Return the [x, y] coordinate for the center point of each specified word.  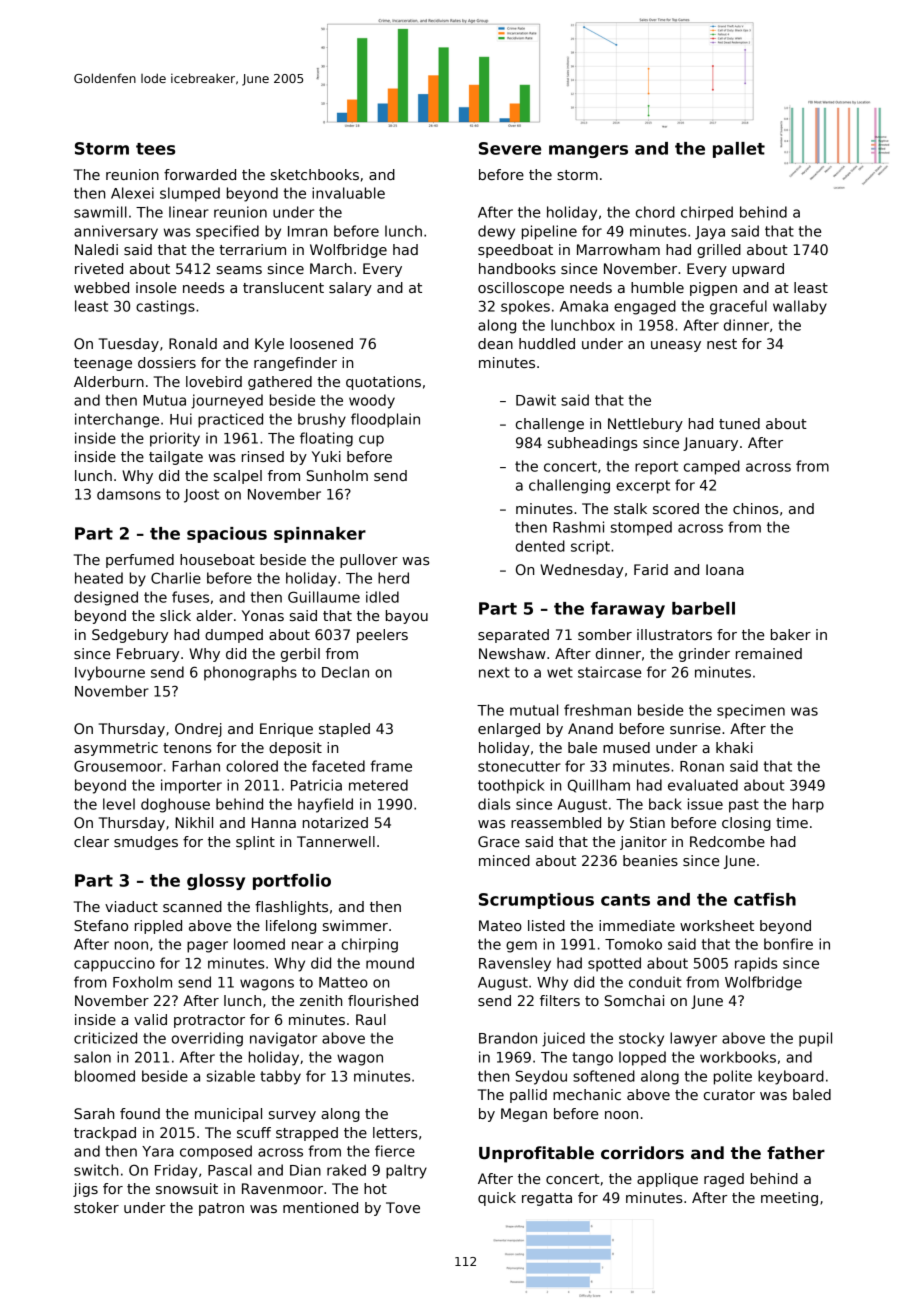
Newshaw [512, 653]
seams [239, 270]
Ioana [725, 569]
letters [395, 1132]
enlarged [509, 730]
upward [758, 270]
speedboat [515, 251]
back [665, 804]
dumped [234, 636]
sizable [231, 1076]
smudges [146, 843]
